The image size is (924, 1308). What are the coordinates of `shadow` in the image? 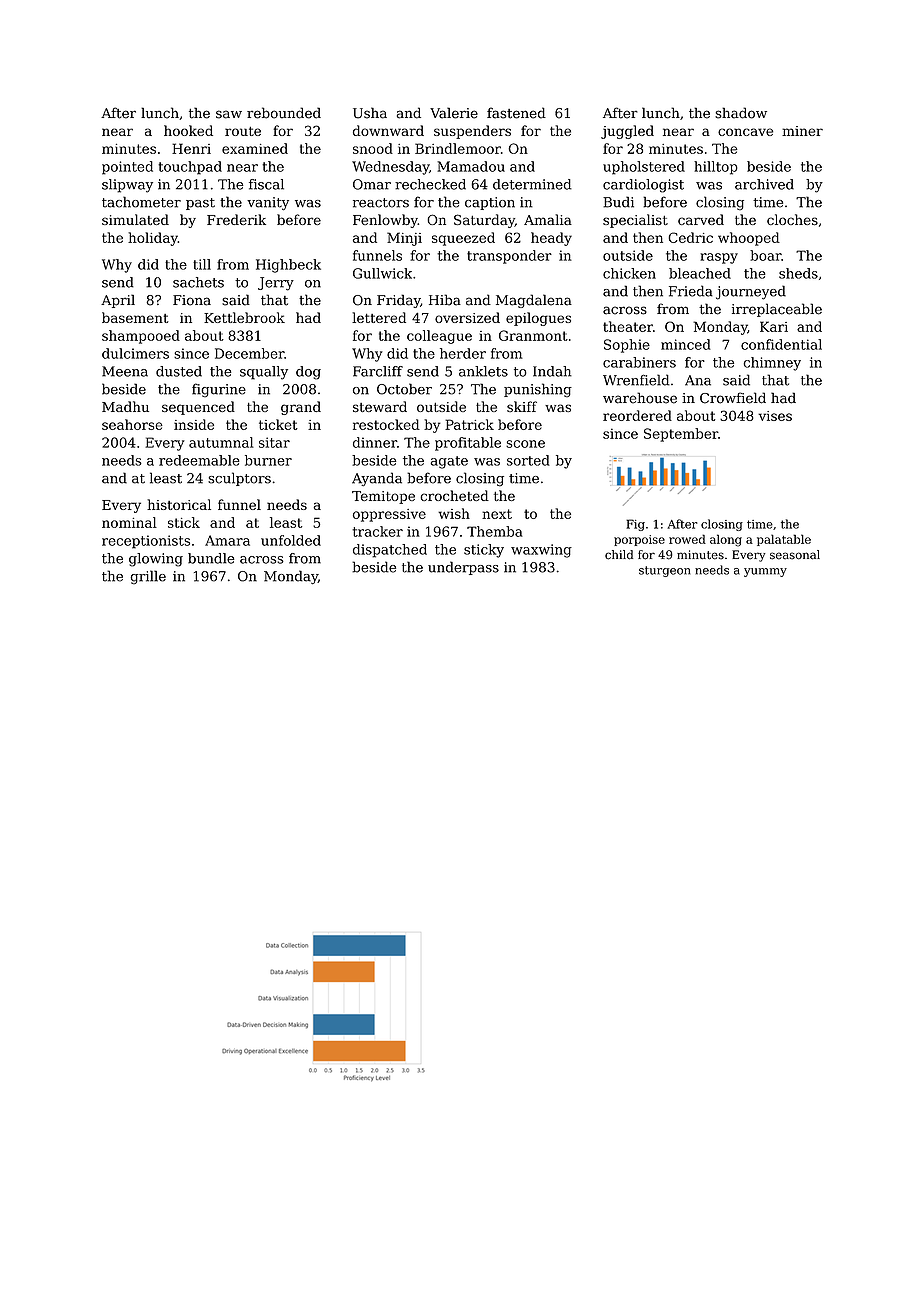 It's located at (741, 113).
